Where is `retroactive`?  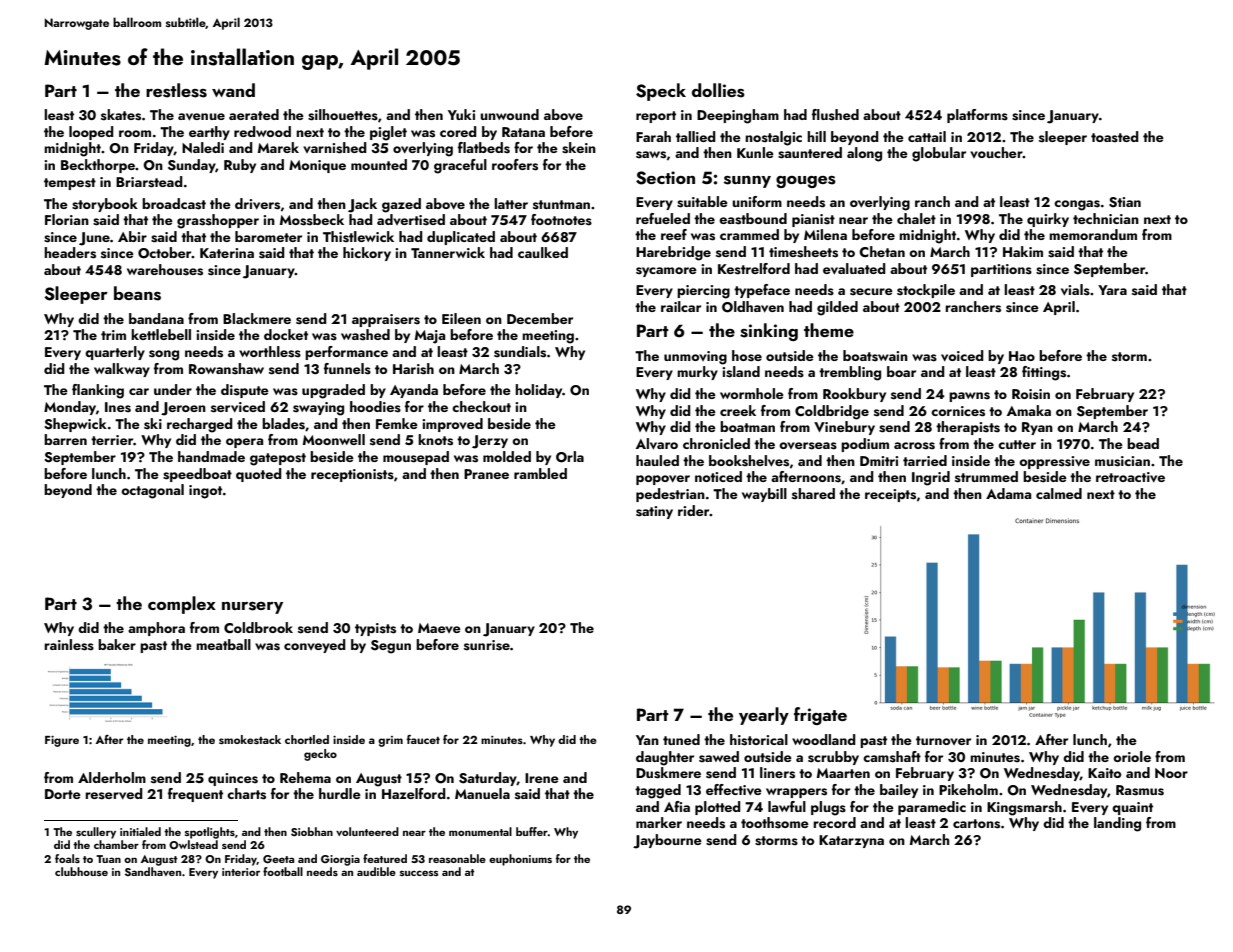
retroactive is located at coordinates (1130, 477).
